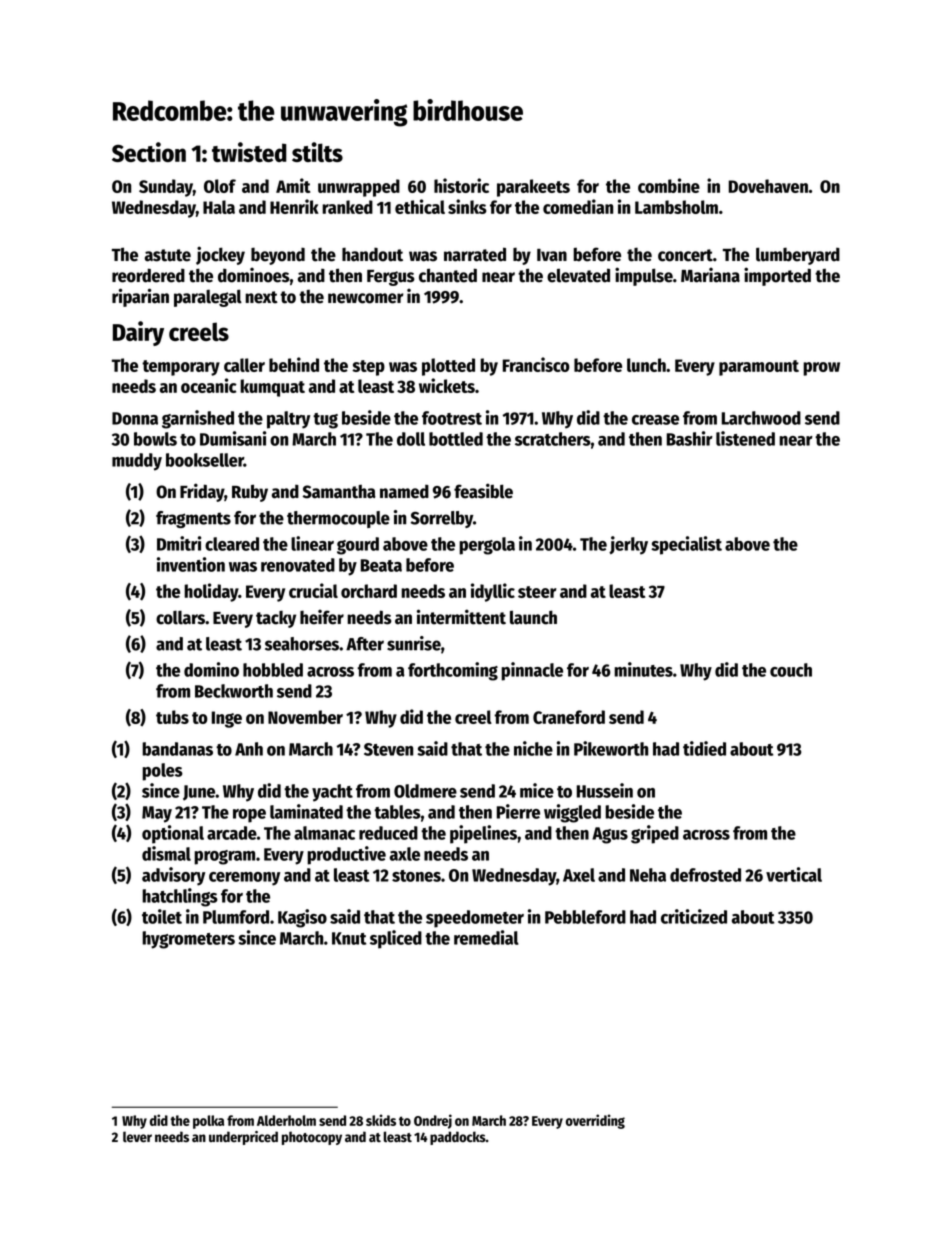 Image resolution: width=952 pixels, height=1233 pixels. I want to click on photocopy, so click(312, 1138).
